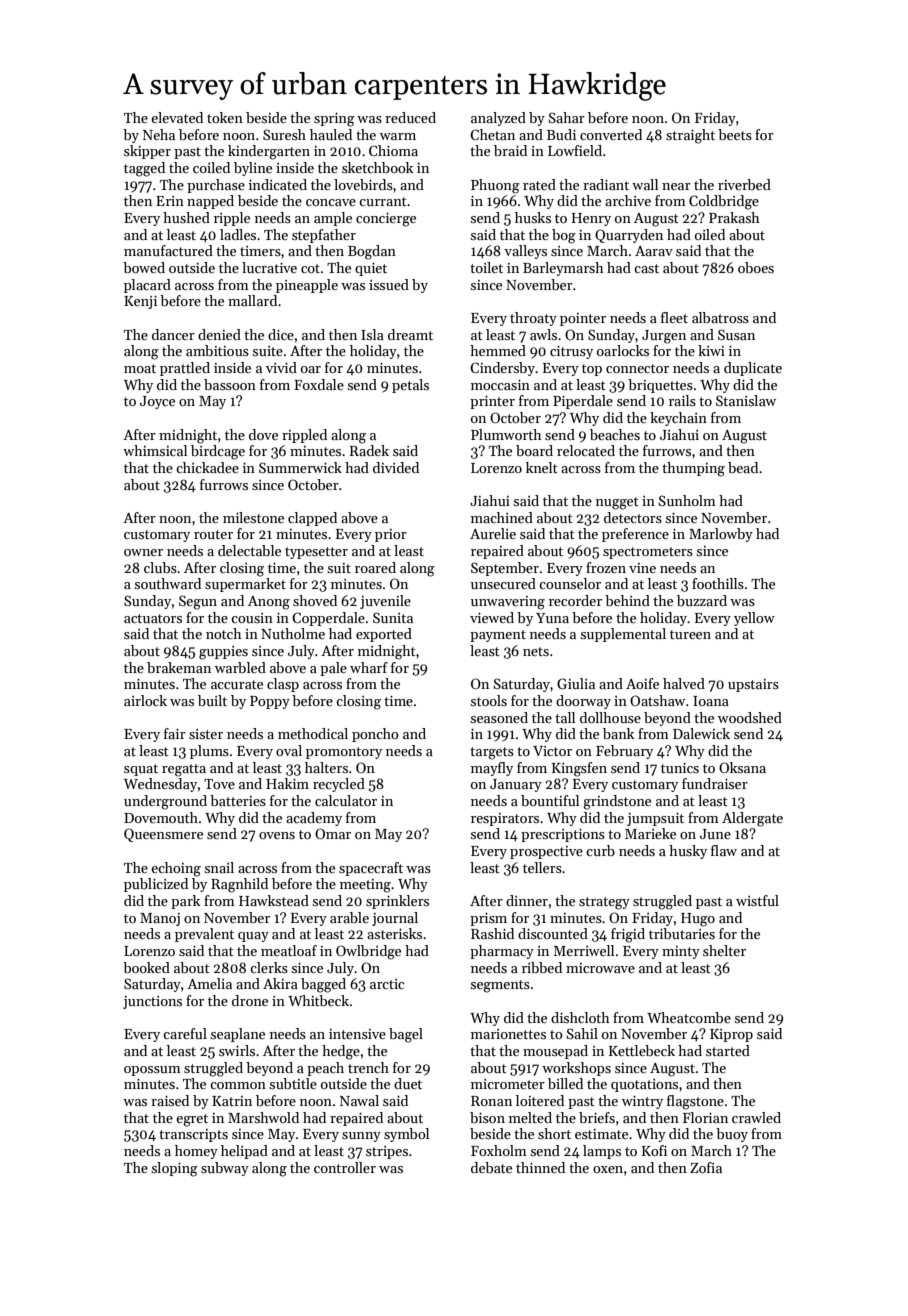  I want to click on duplicate, so click(753, 369).
